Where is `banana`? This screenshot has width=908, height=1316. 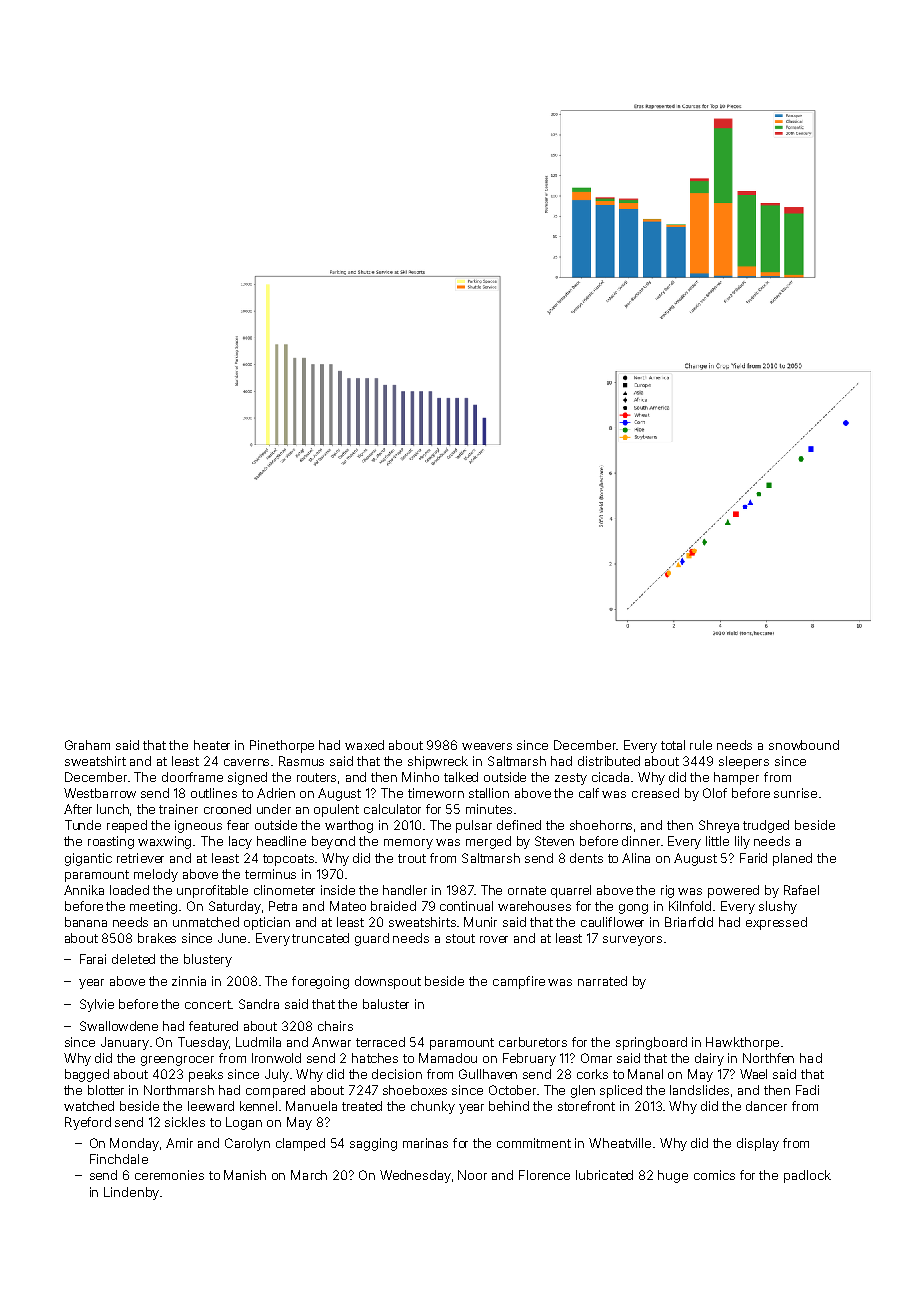 banana is located at coordinates (86, 922).
